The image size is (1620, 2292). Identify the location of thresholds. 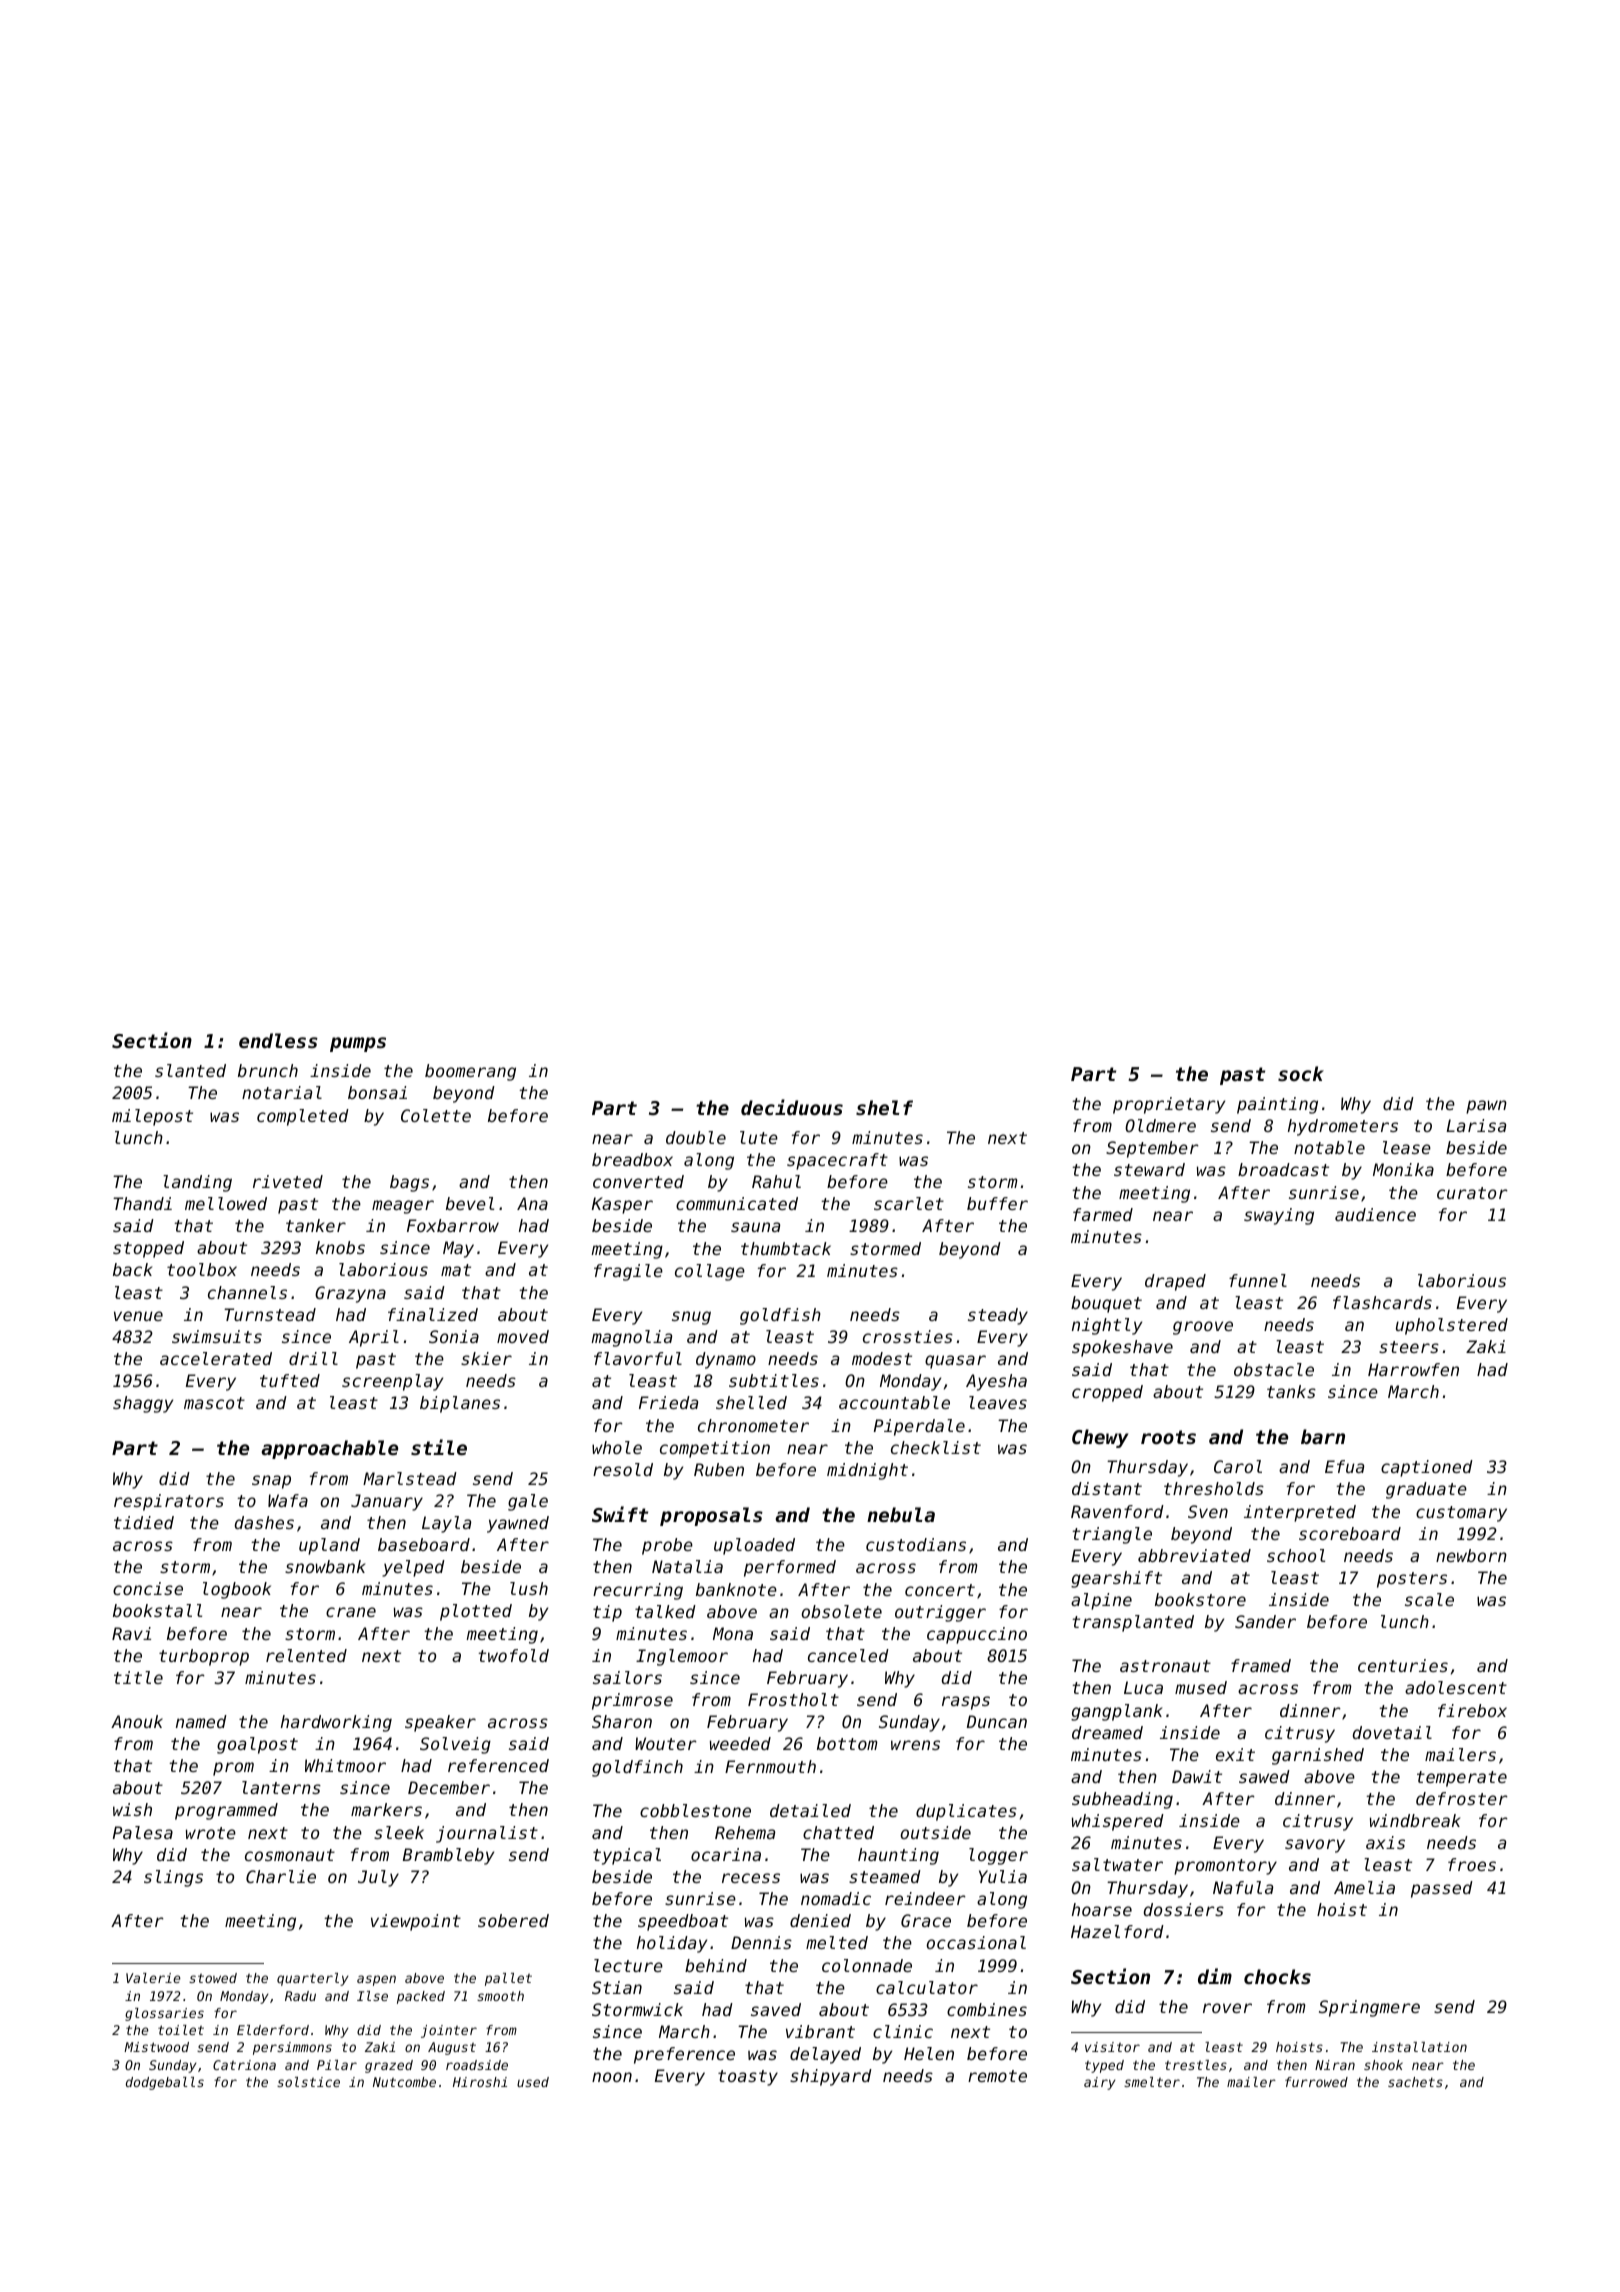
(1214, 1488).
